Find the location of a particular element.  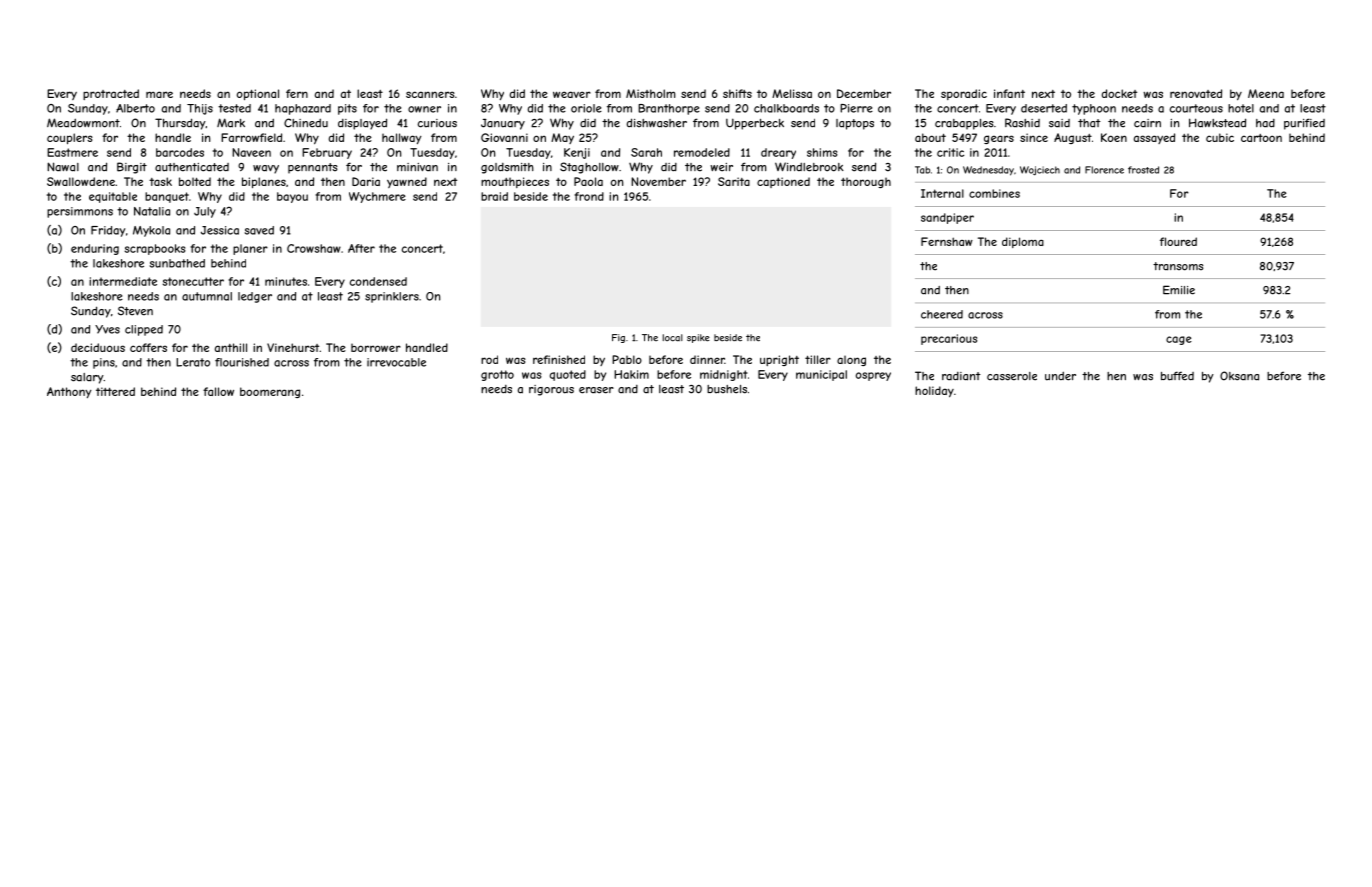

banquet is located at coordinates (167, 197).
